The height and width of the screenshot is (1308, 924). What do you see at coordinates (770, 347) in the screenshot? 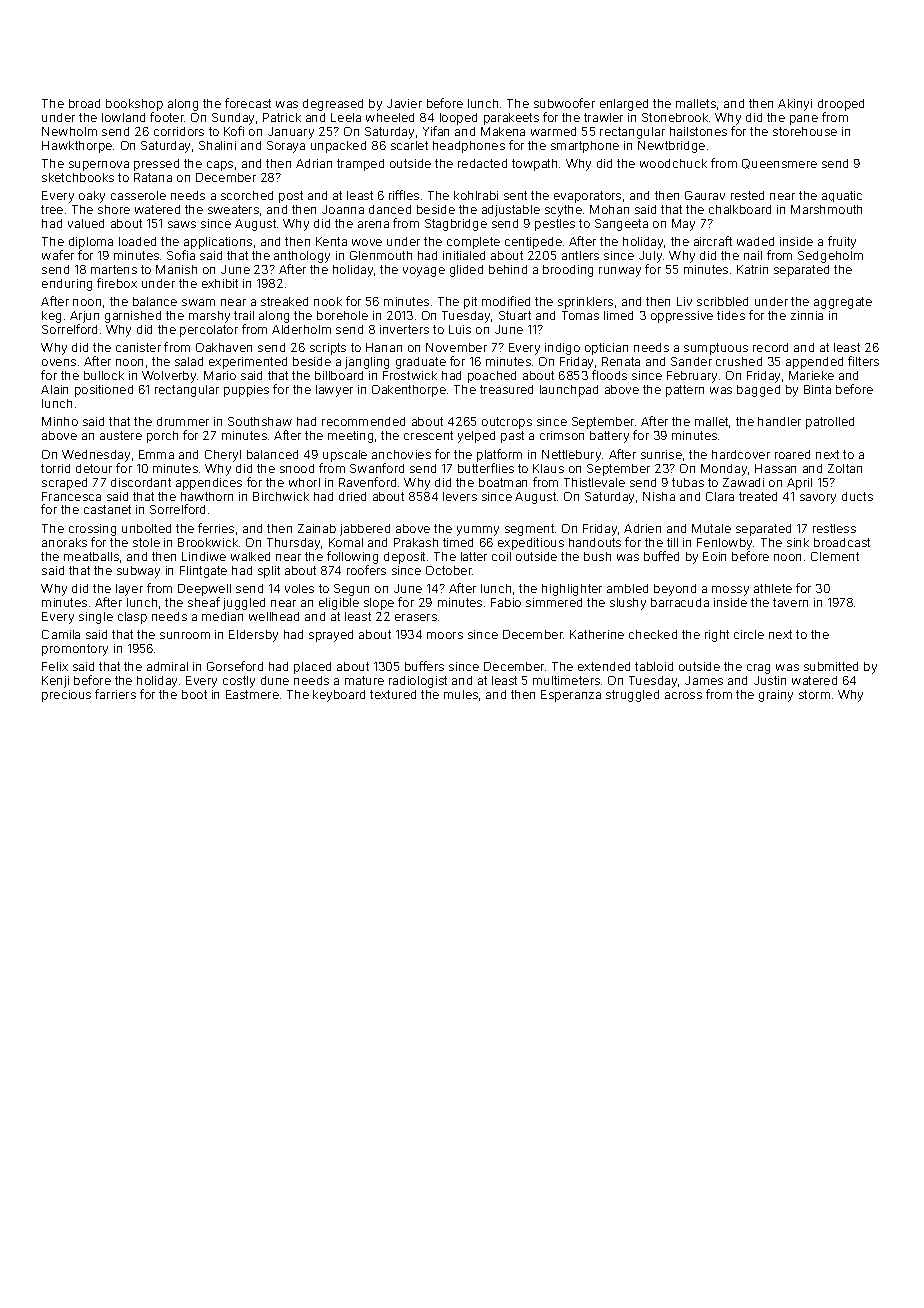
I see `record` at bounding box center [770, 347].
